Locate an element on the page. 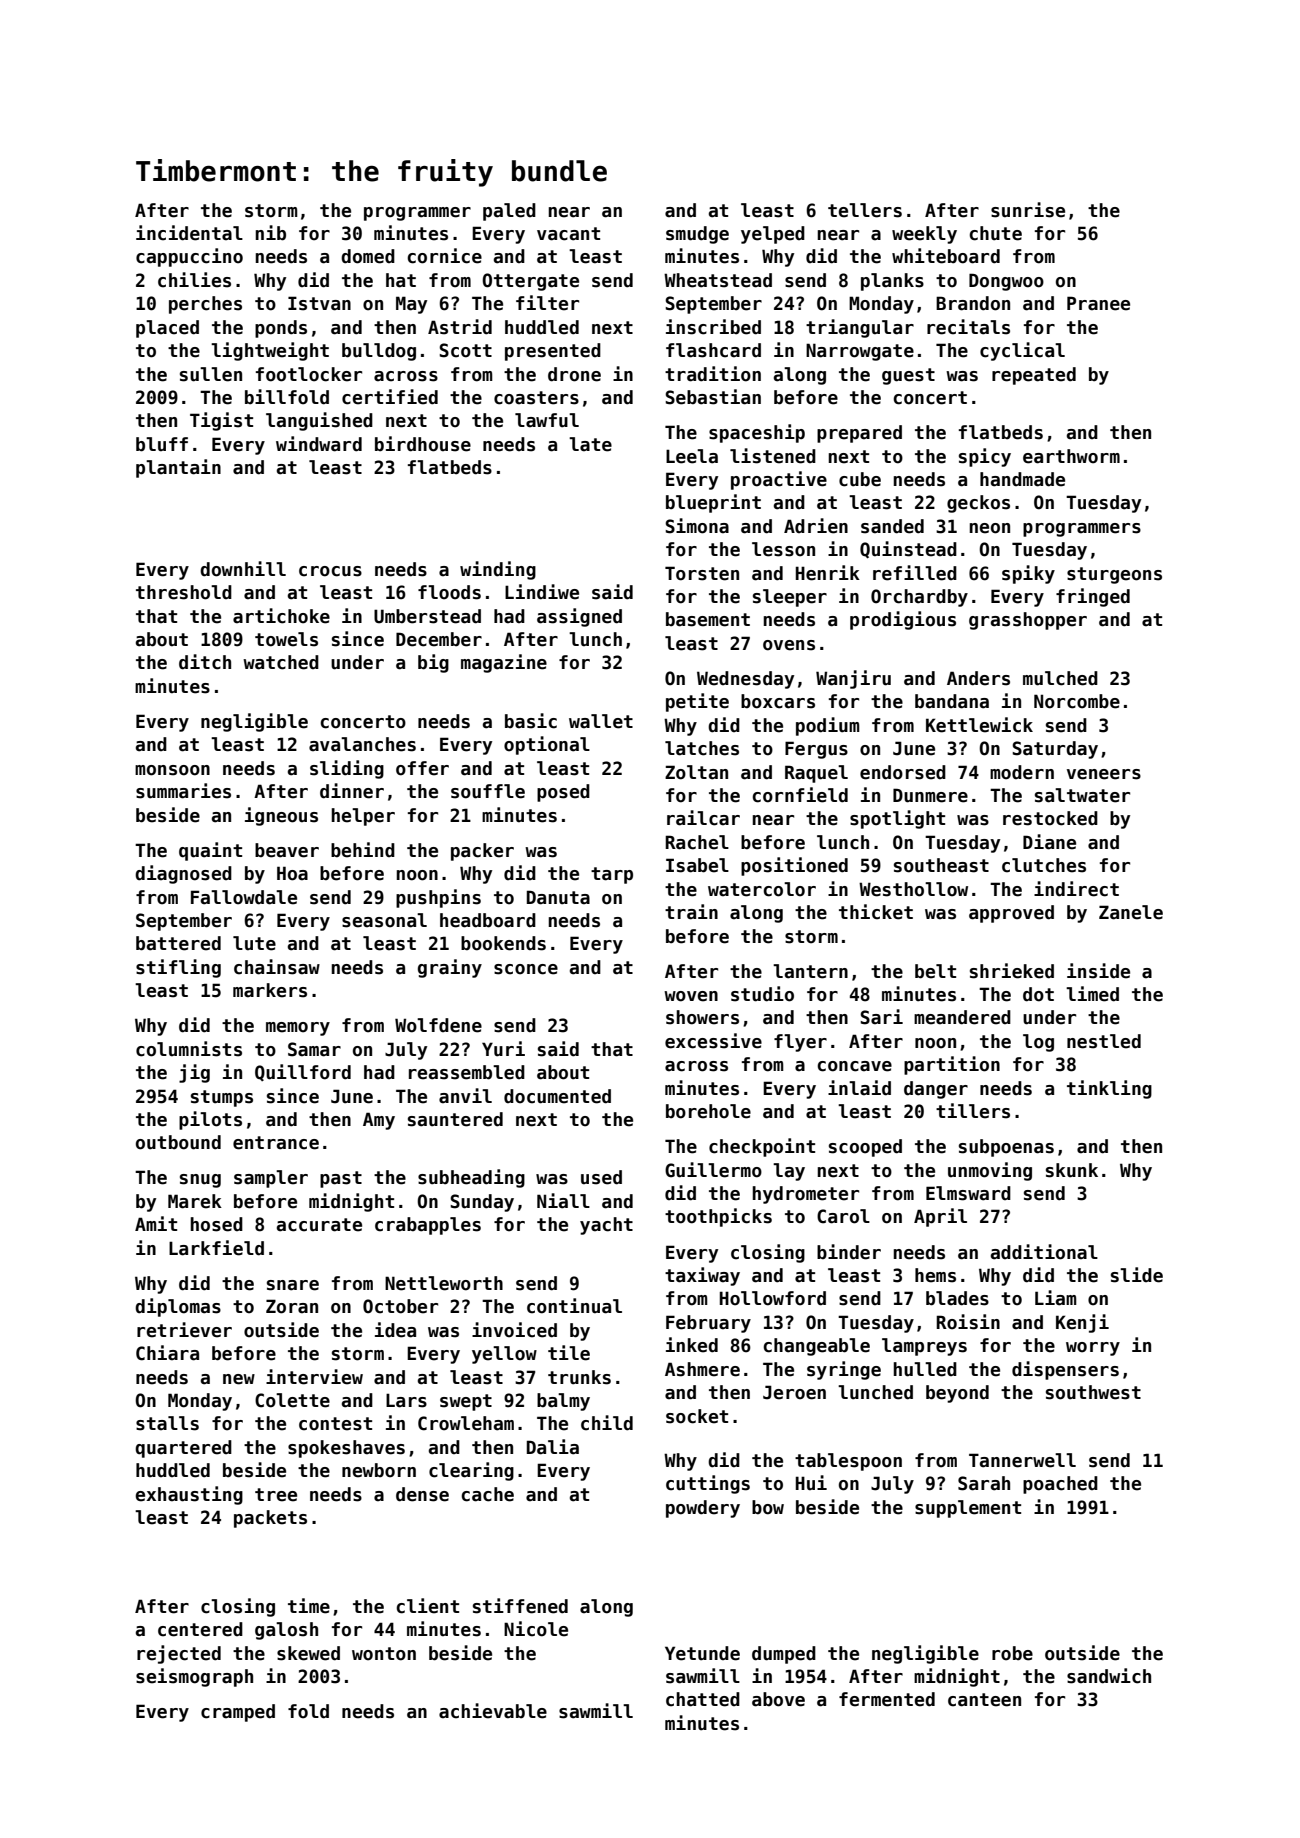 The image size is (1300, 1838). optional is located at coordinates (547, 745).
